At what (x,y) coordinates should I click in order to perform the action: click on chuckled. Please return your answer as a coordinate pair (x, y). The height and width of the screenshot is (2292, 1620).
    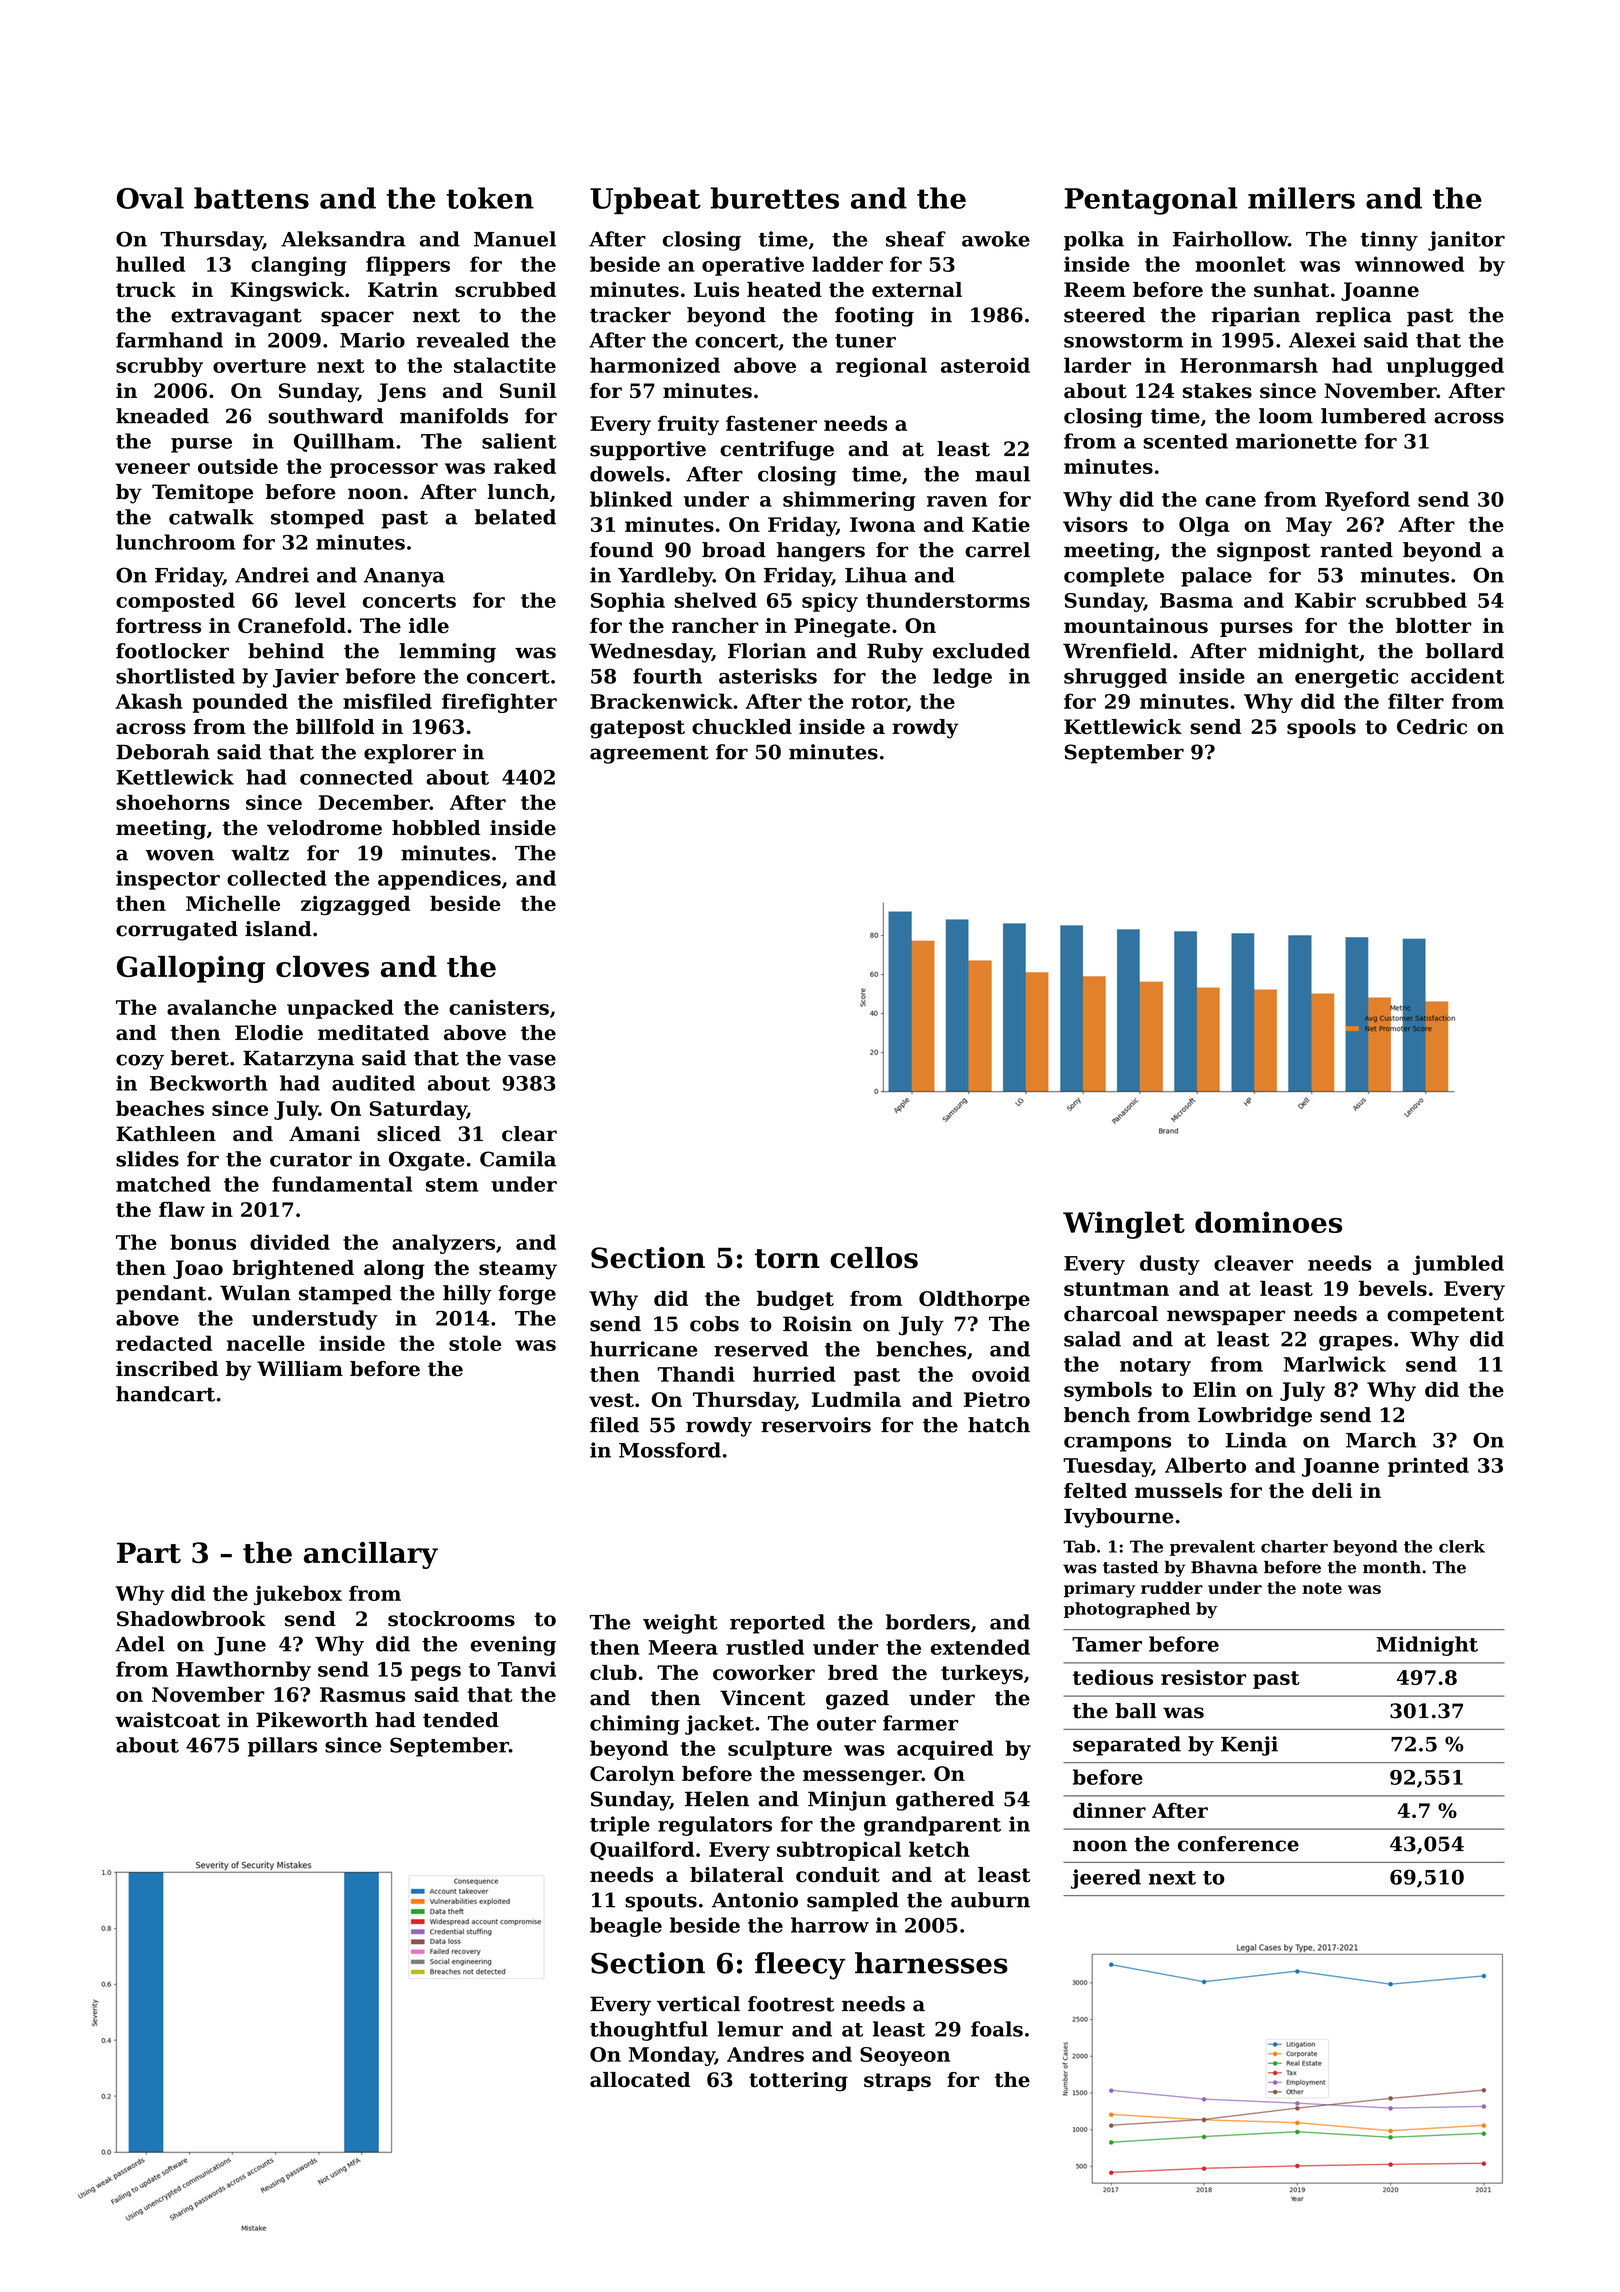
    Looking at the image, I should click on (742, 727).
